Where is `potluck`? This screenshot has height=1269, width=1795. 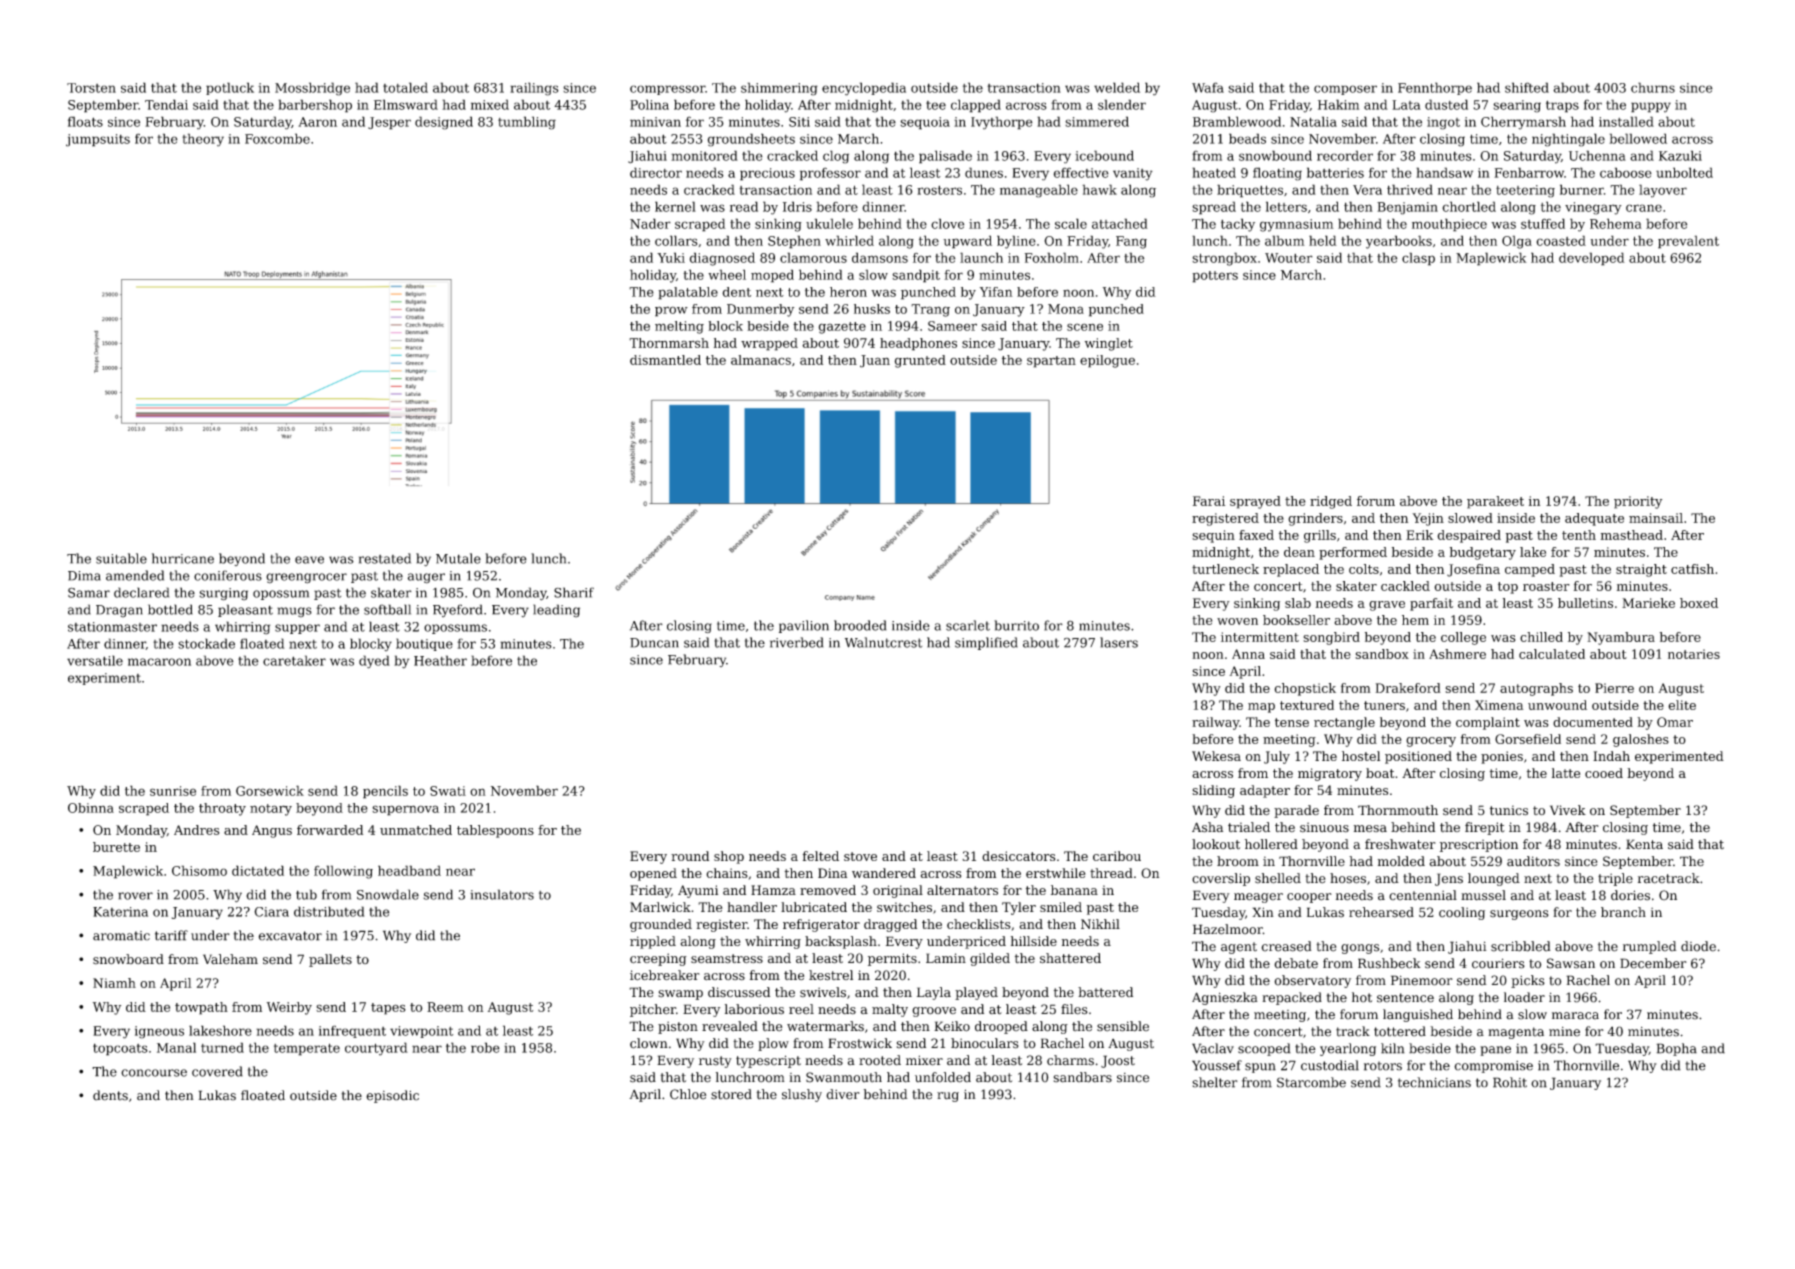 potluck is located at coordinates (230, 88).
